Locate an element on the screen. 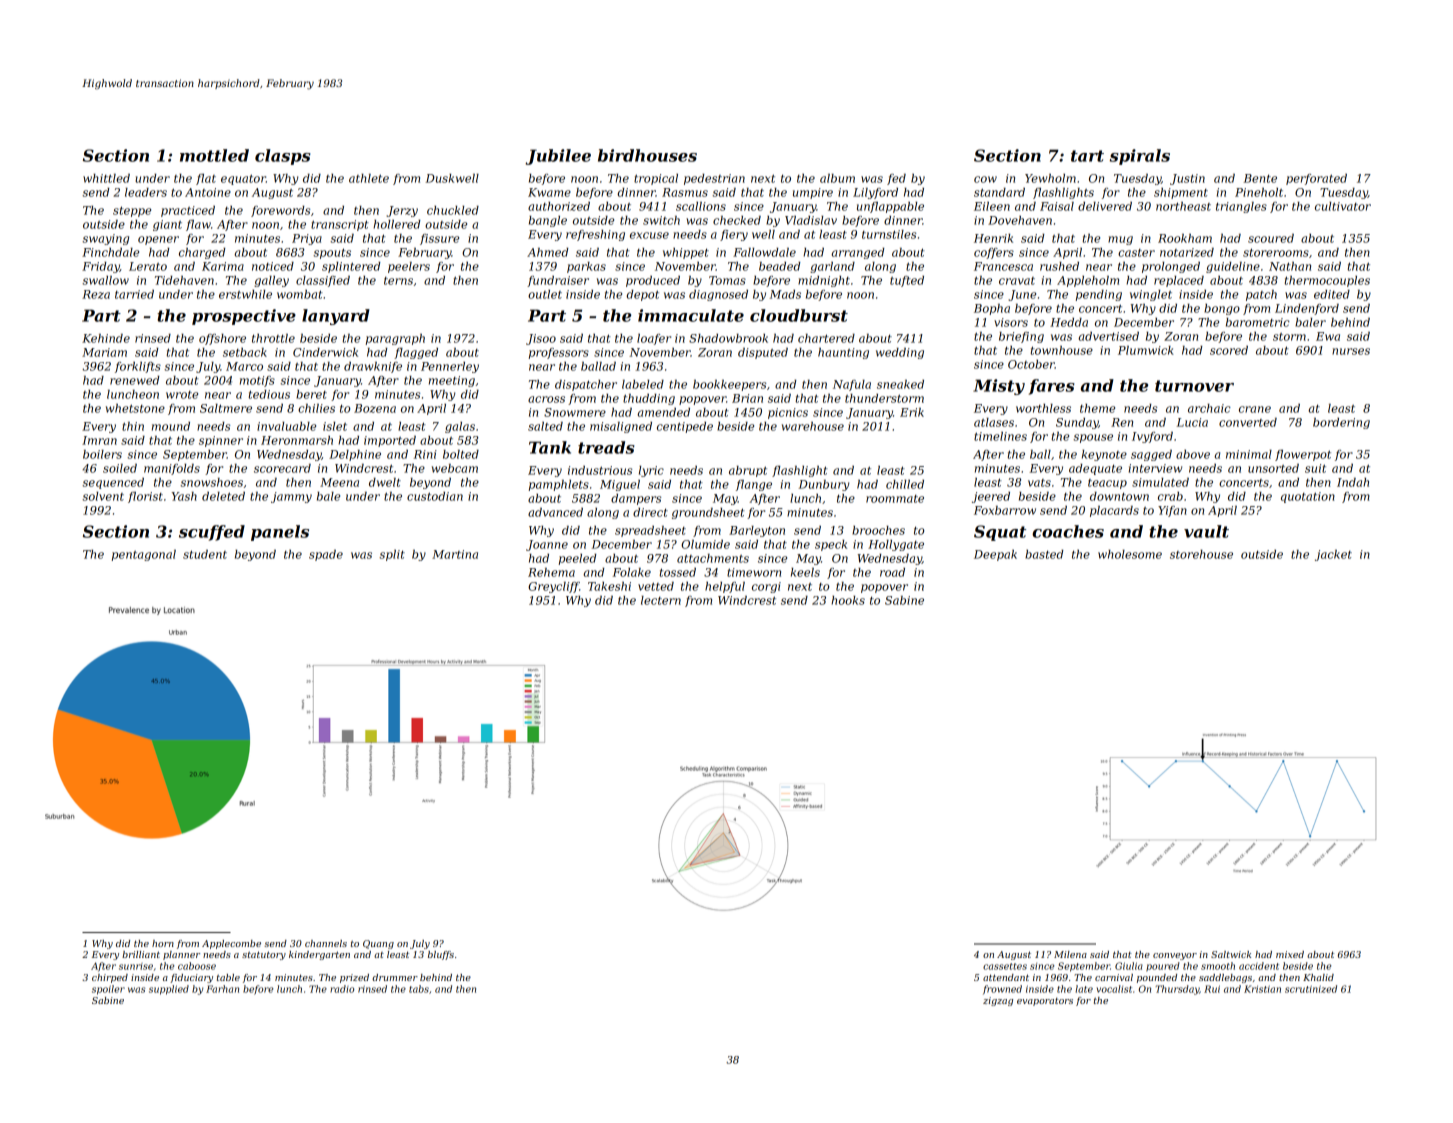  haunting is located at coordinates (843, 353).
